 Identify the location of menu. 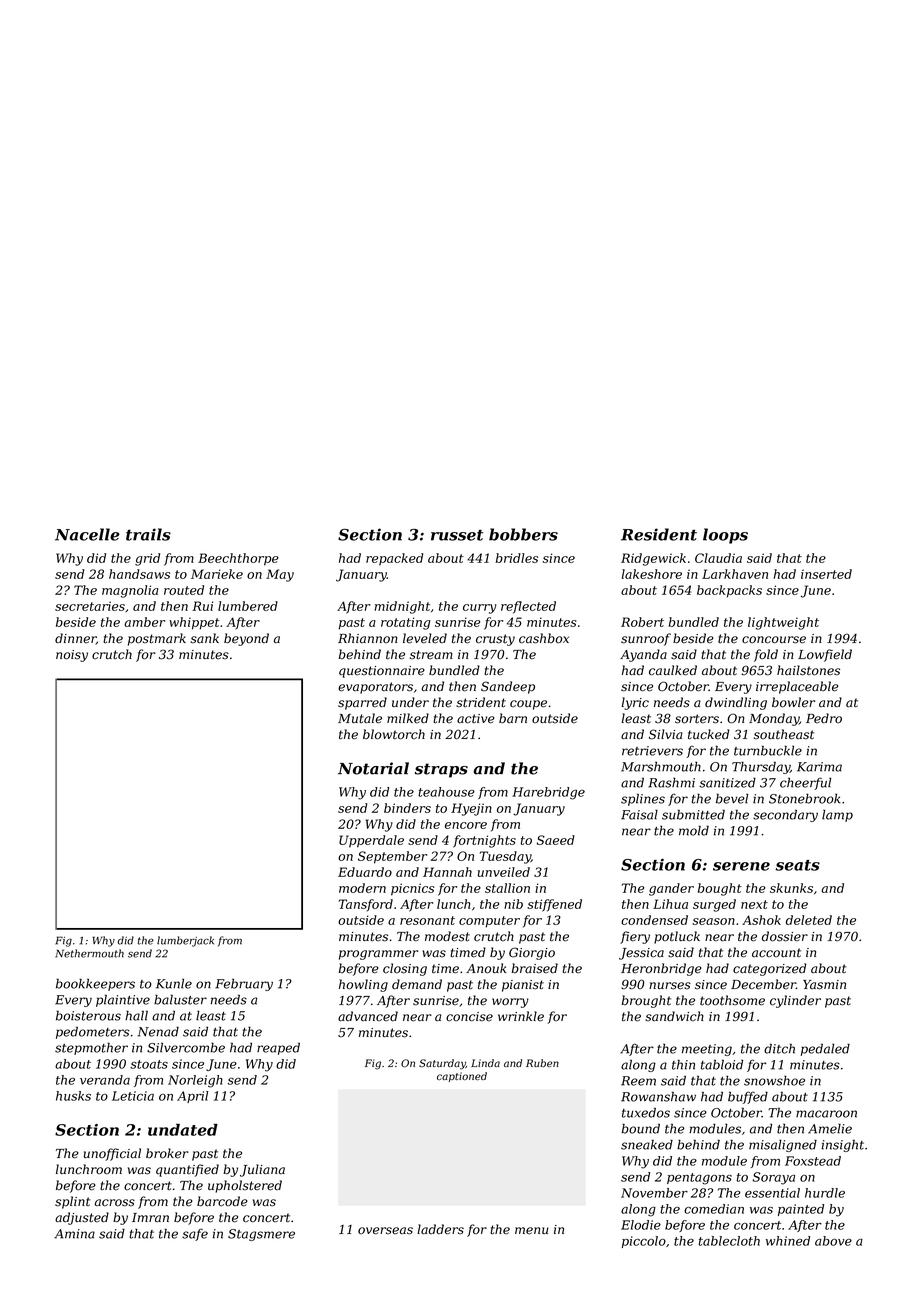
(532, 1230).
